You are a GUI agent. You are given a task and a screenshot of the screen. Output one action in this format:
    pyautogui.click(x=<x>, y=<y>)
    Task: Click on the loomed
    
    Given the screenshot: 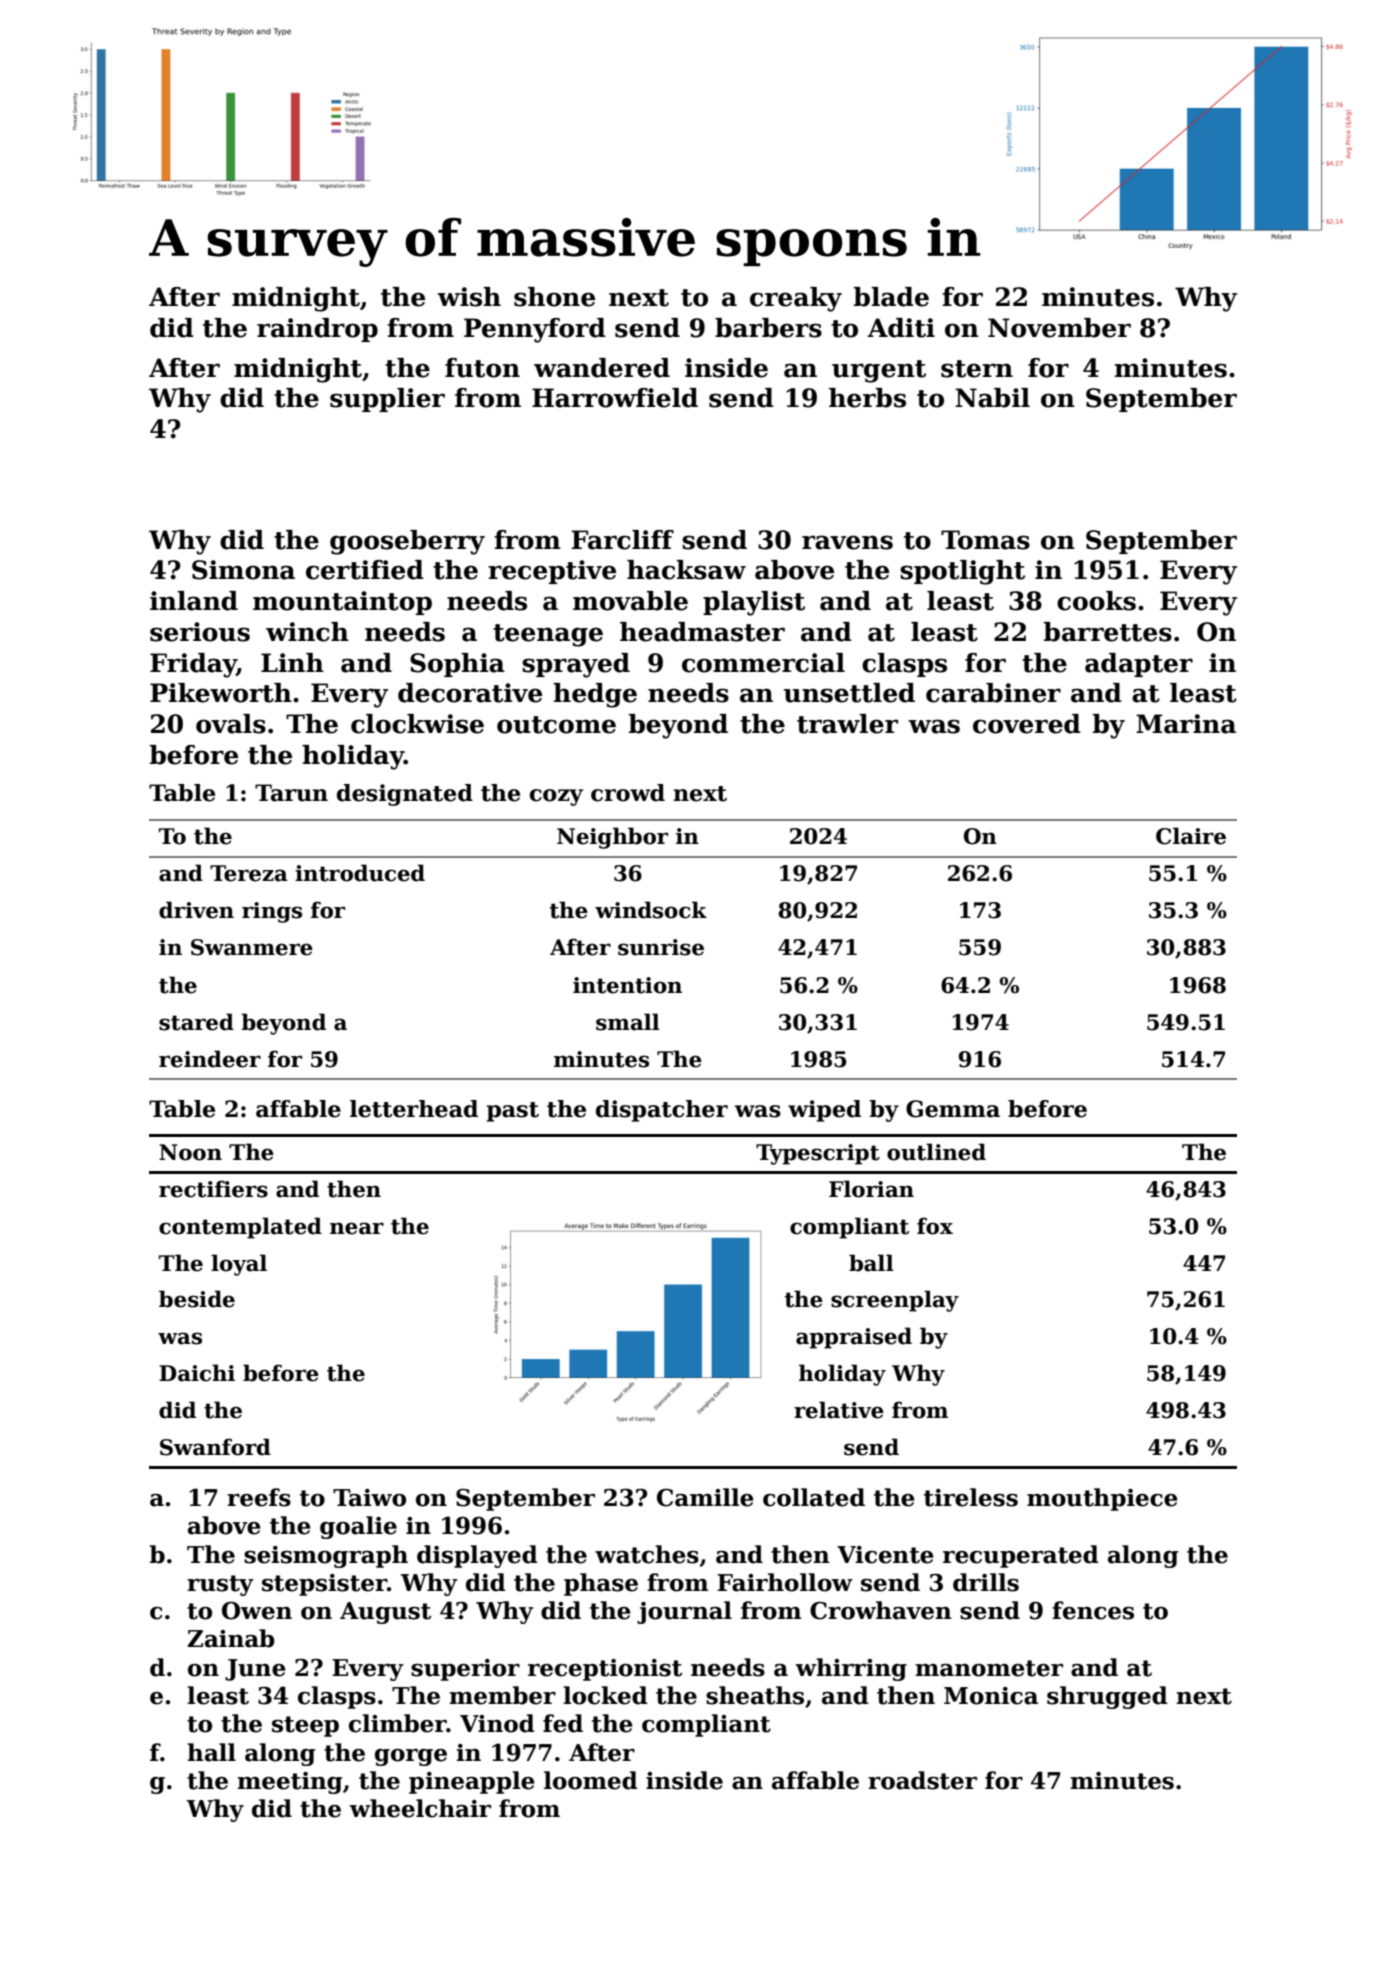 What is the action you would take?
    pyautogui.click(x=591, y=1780)
